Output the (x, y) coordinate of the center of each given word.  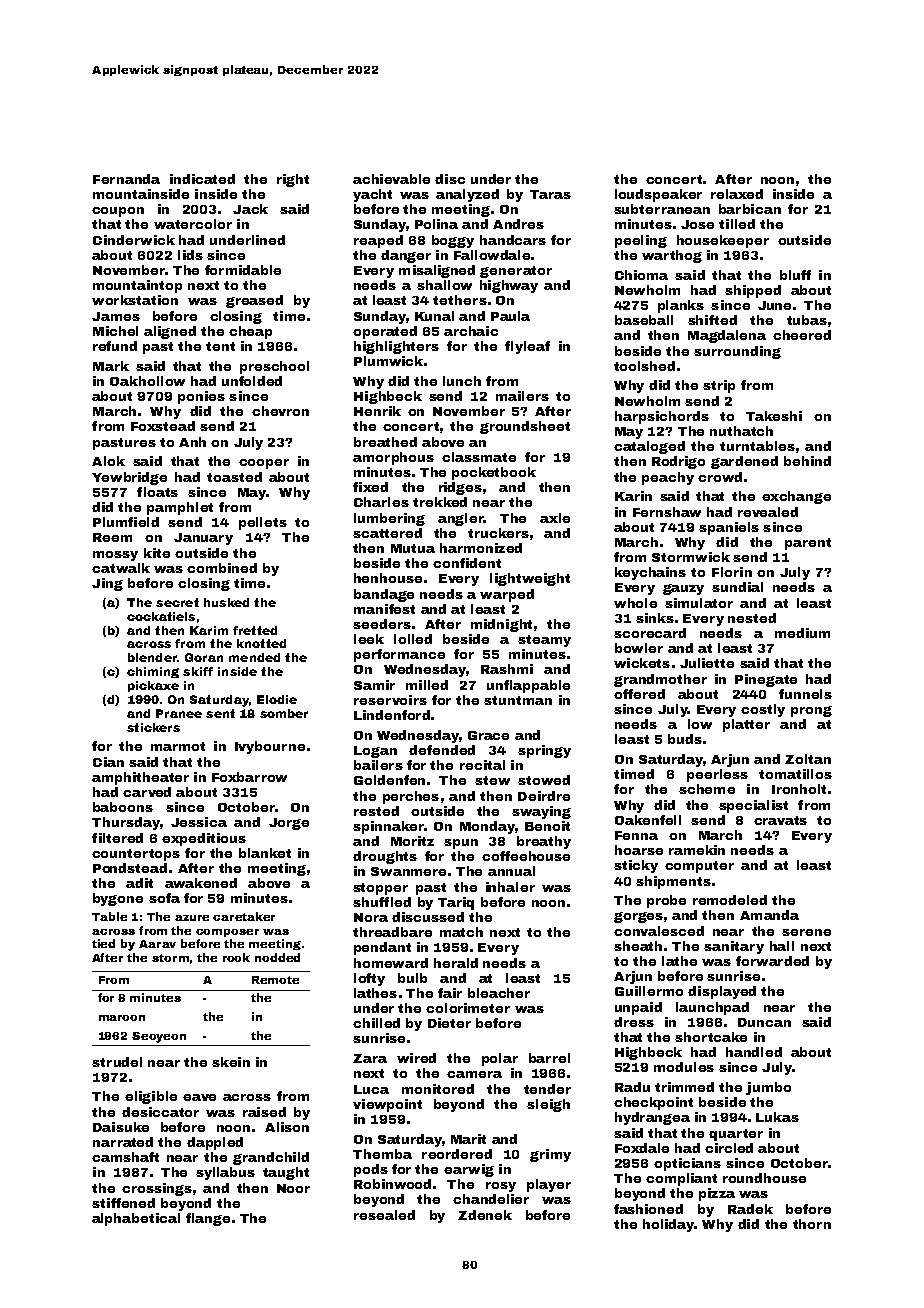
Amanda (769, 915)
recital (482, 765)
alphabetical (136, 1219)
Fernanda (126, 179)
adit (139, 883)
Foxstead (163, 426)
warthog (672, 256)
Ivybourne (270, 747)
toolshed (644, 366)
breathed (385, 442)
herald (456, 963)
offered (639, 694)
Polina (436, 224)
